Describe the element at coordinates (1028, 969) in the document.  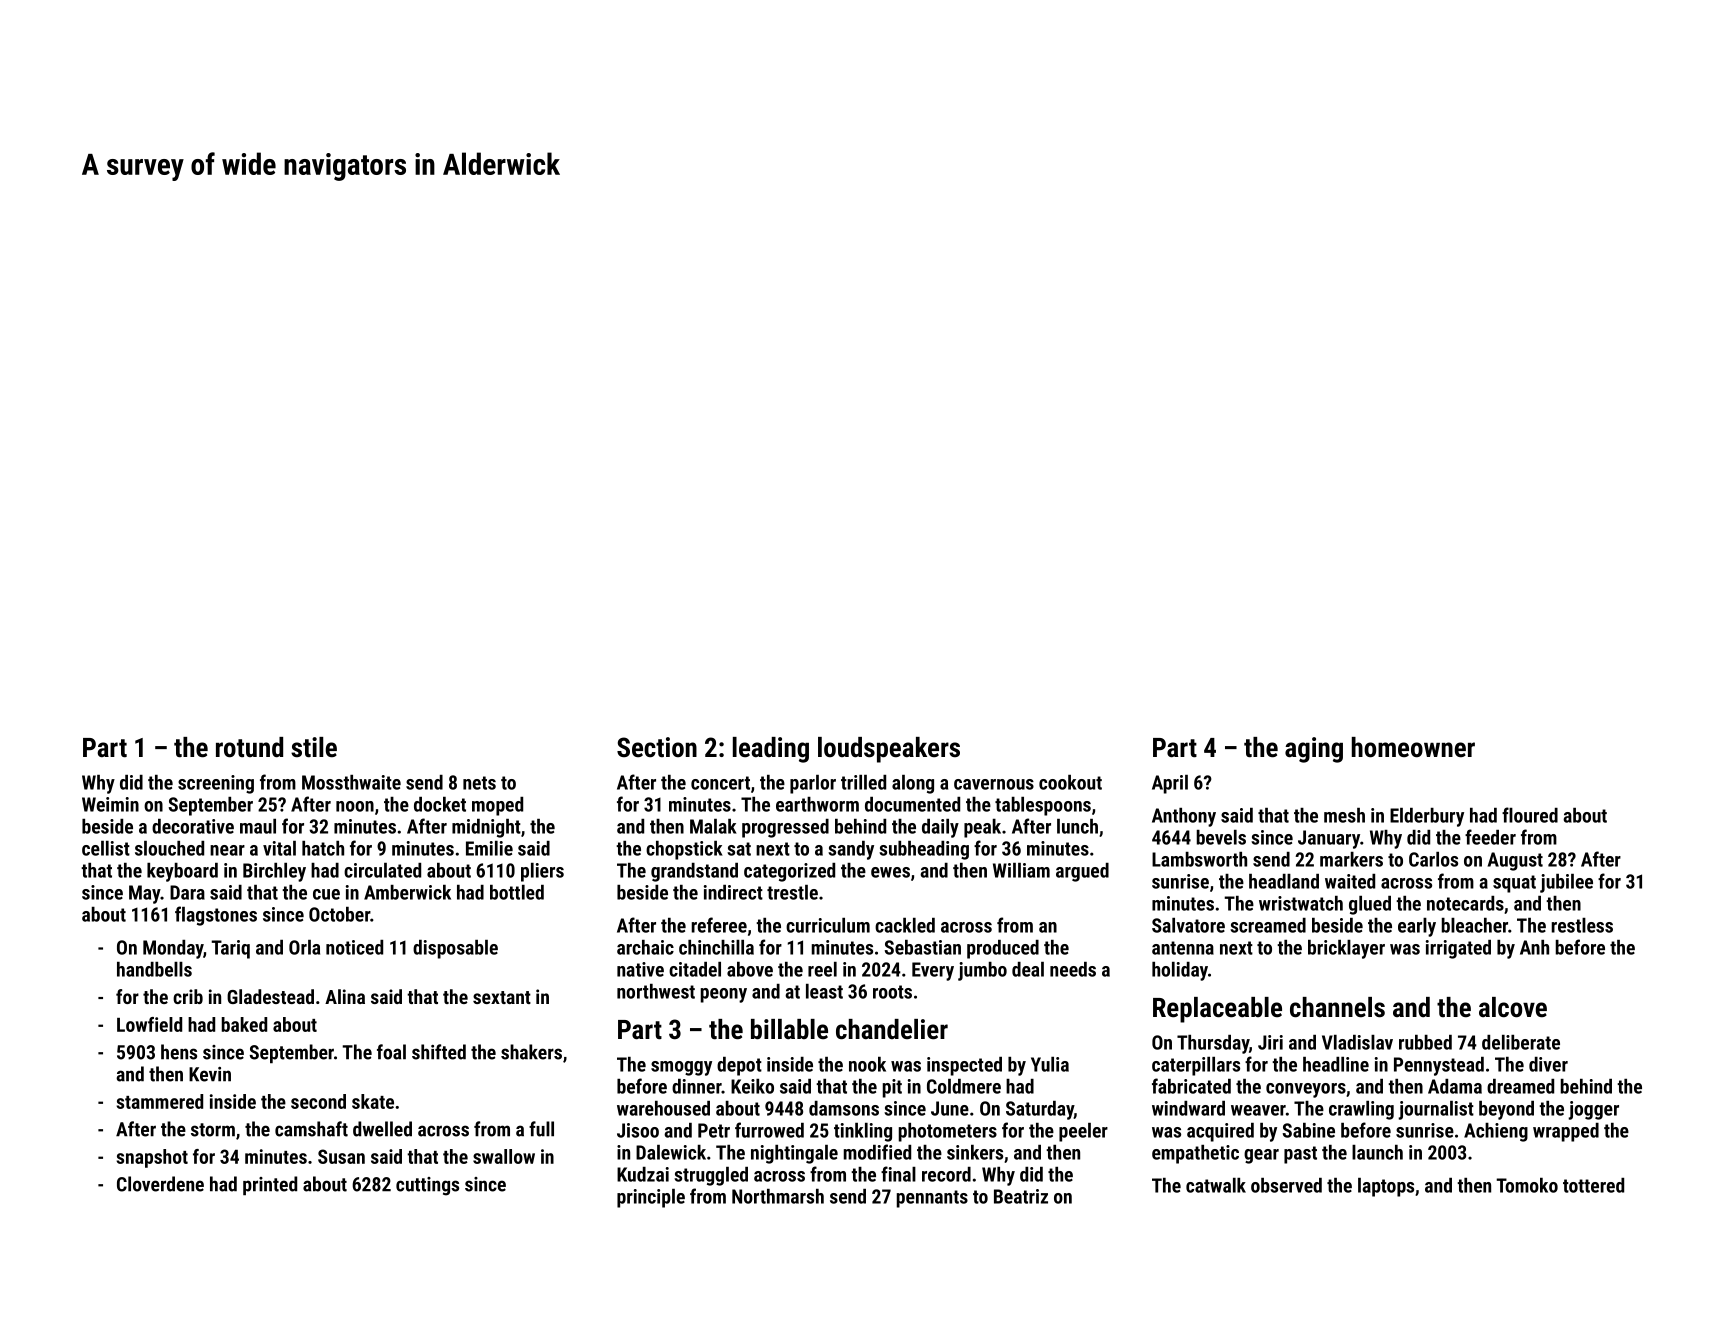
I see `deal` at that location.
